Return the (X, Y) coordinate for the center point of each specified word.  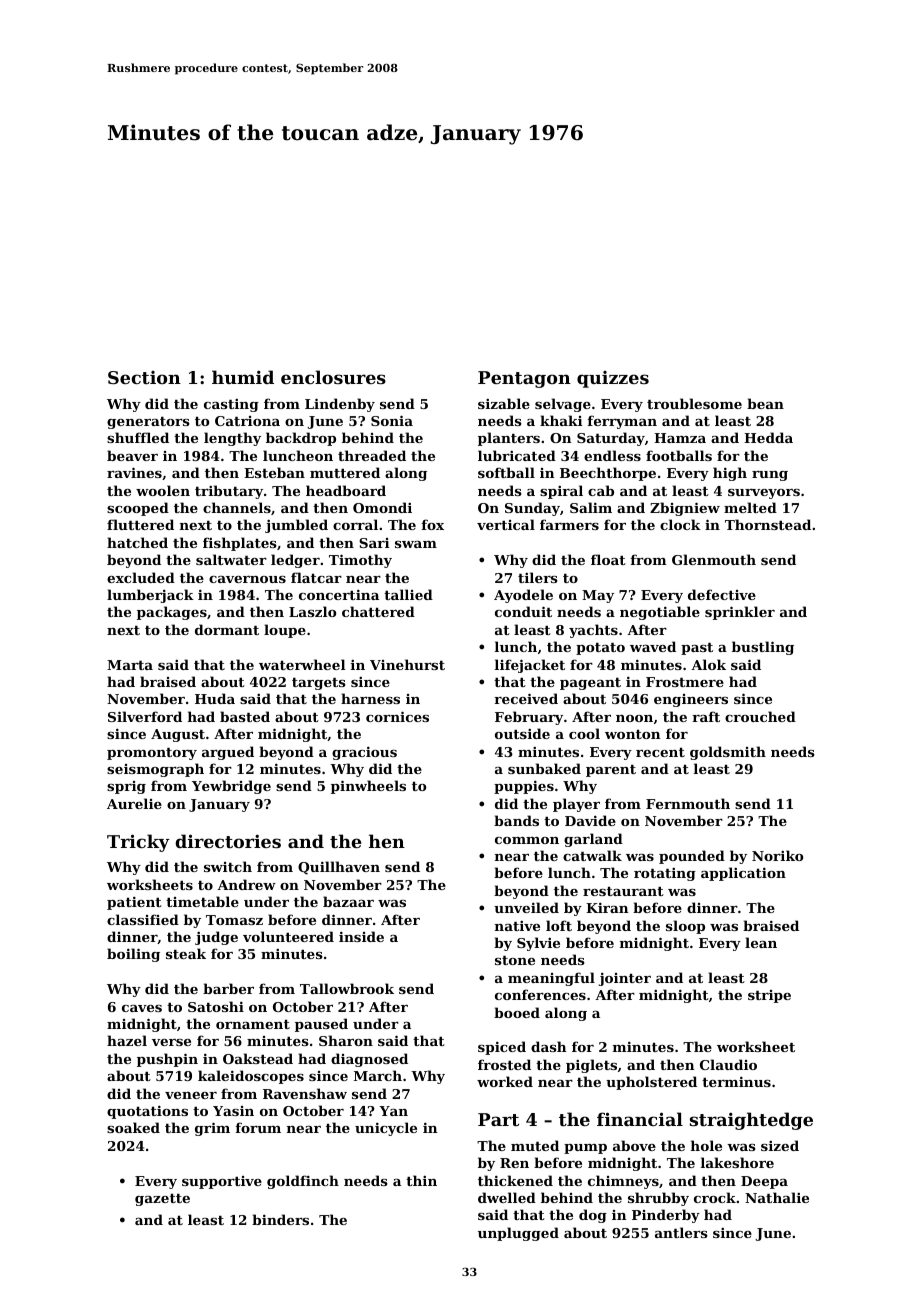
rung (770, 476)
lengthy (232, 439)
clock (680, 524)
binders (280, 1219)
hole (706, 1145)
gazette (162, 1200)
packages (172, 613)
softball (506, 472)
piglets (591, 1066)
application (743, 874)
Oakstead (258, 1058)
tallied (408, 594)
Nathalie (777, 1197)
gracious (364, 753)
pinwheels (368, 787)
